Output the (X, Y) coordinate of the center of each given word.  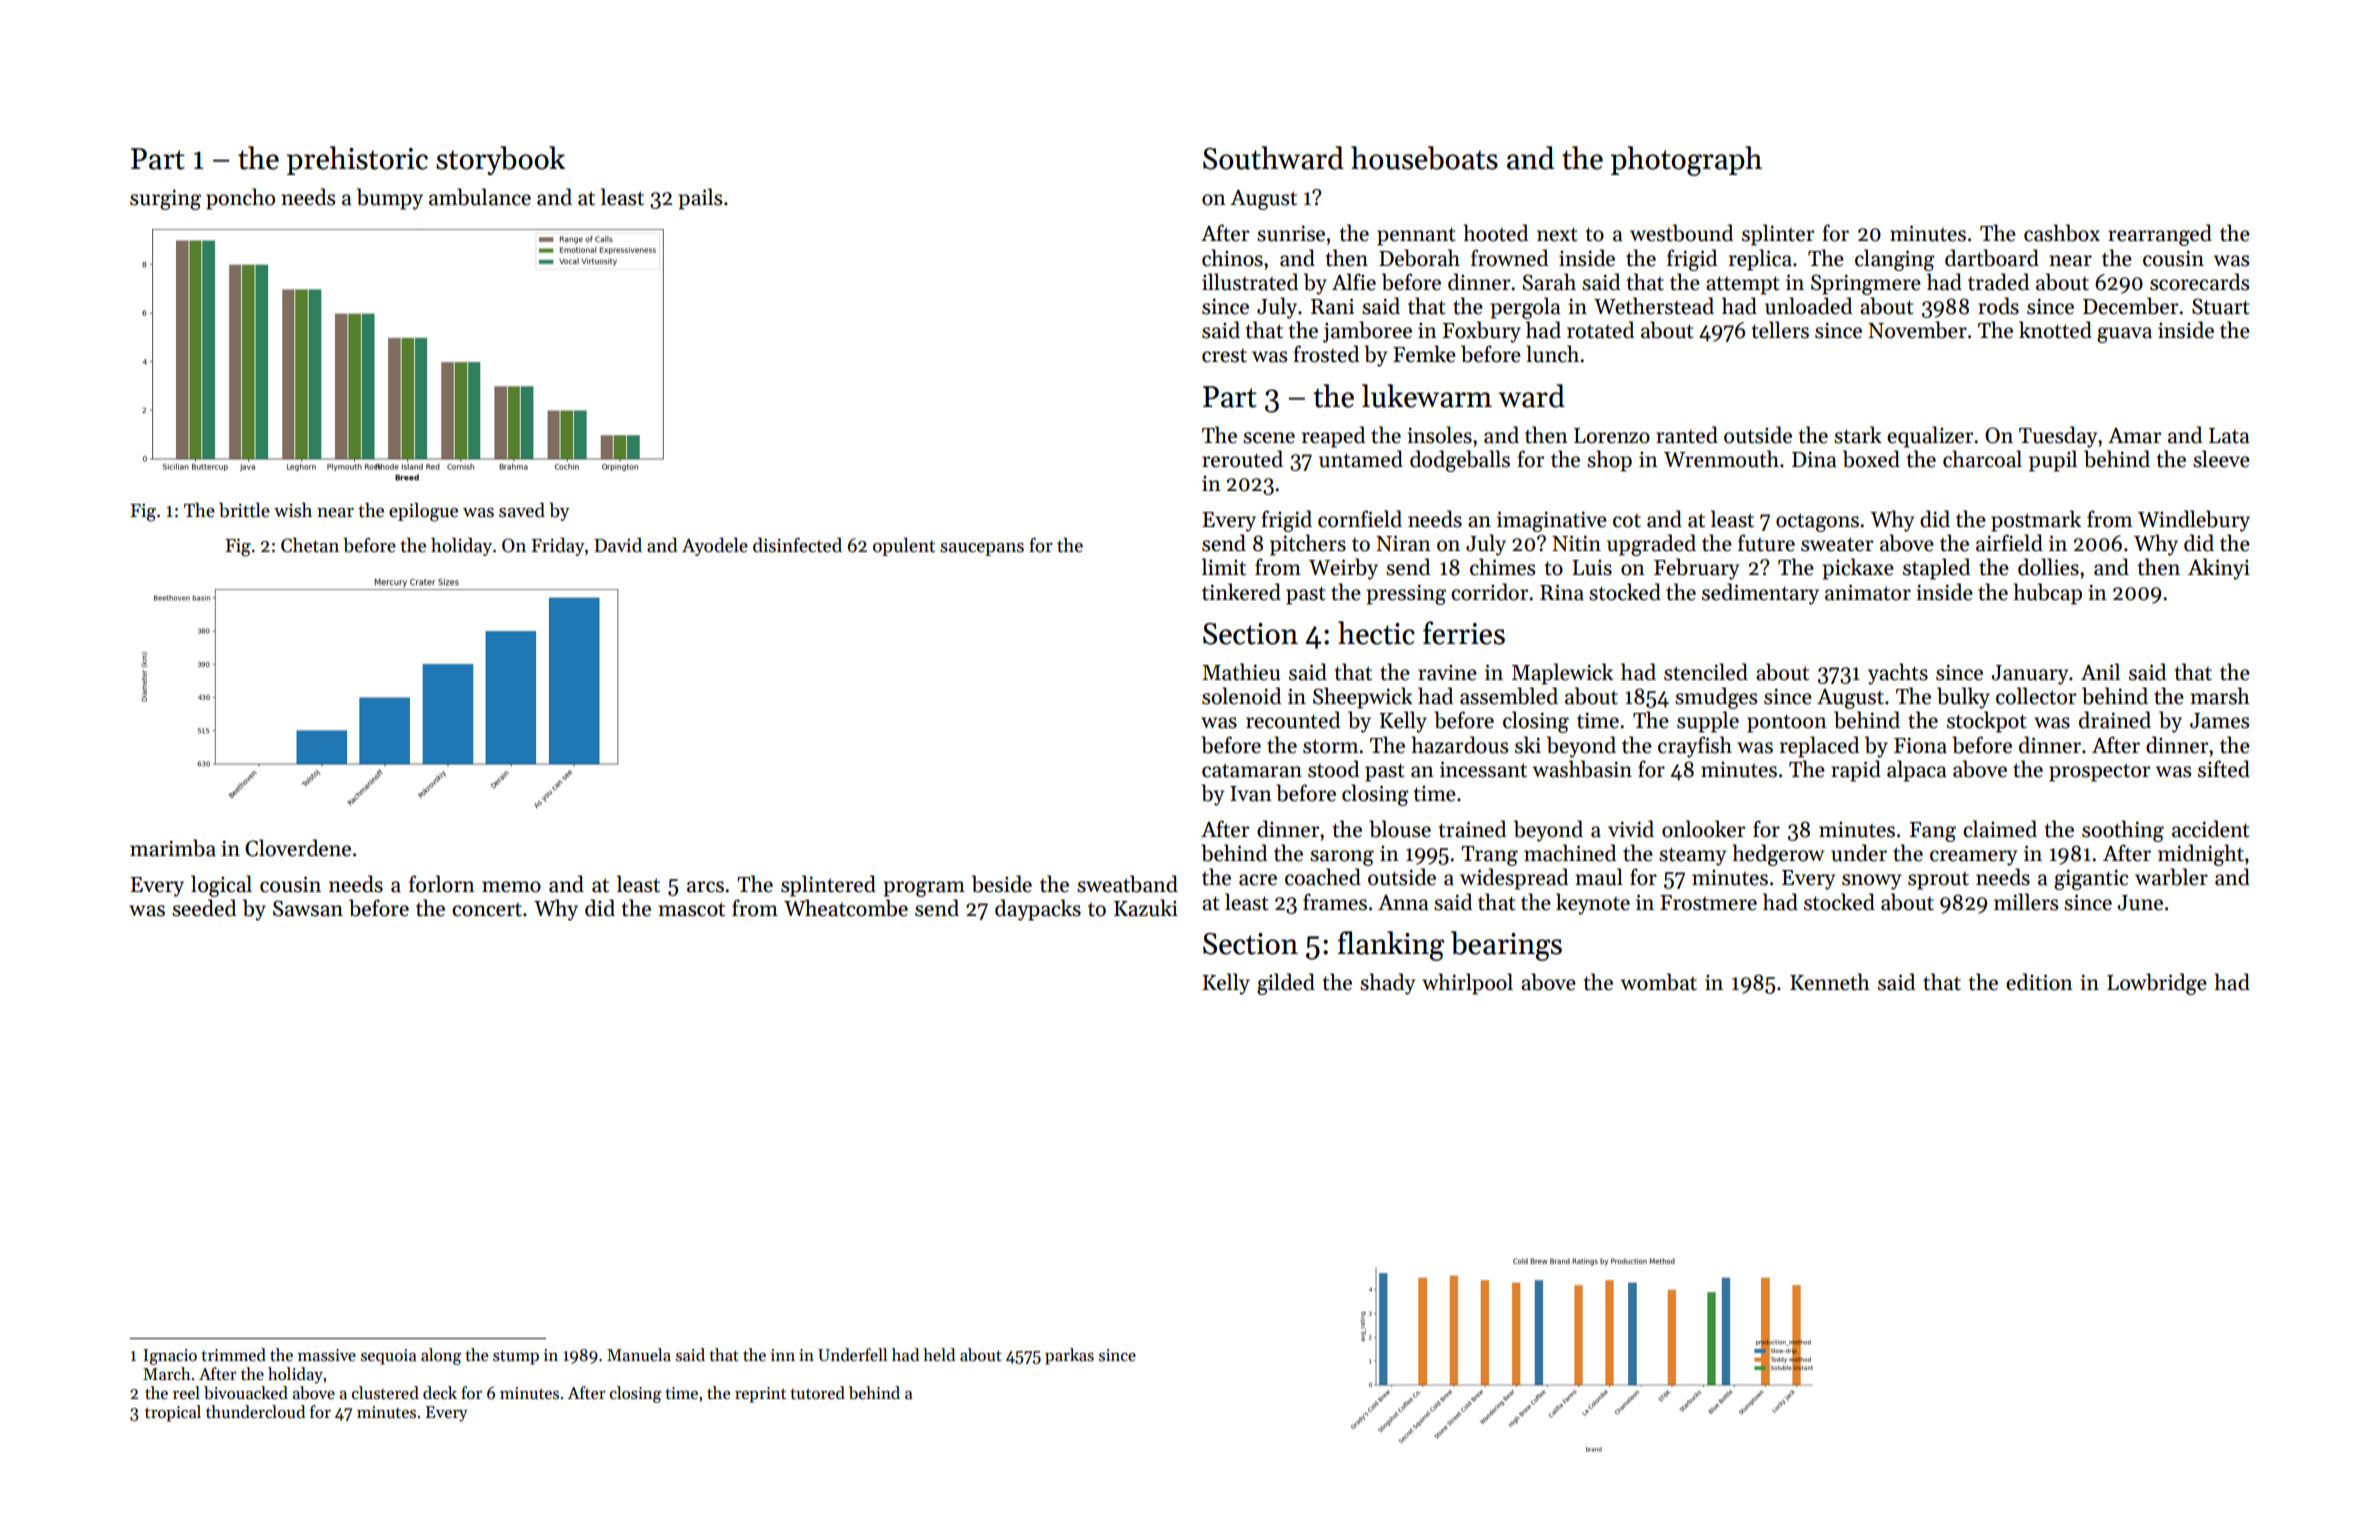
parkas (1069, 1356)
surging (165, 199)
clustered (385, 1393)
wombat (1659, 982)
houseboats (1424, 158)
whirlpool (1467, 984)
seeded (204, 908)
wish (293, 510)
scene (1269, 438)
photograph (1686, 161)
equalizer (1930, 437)
